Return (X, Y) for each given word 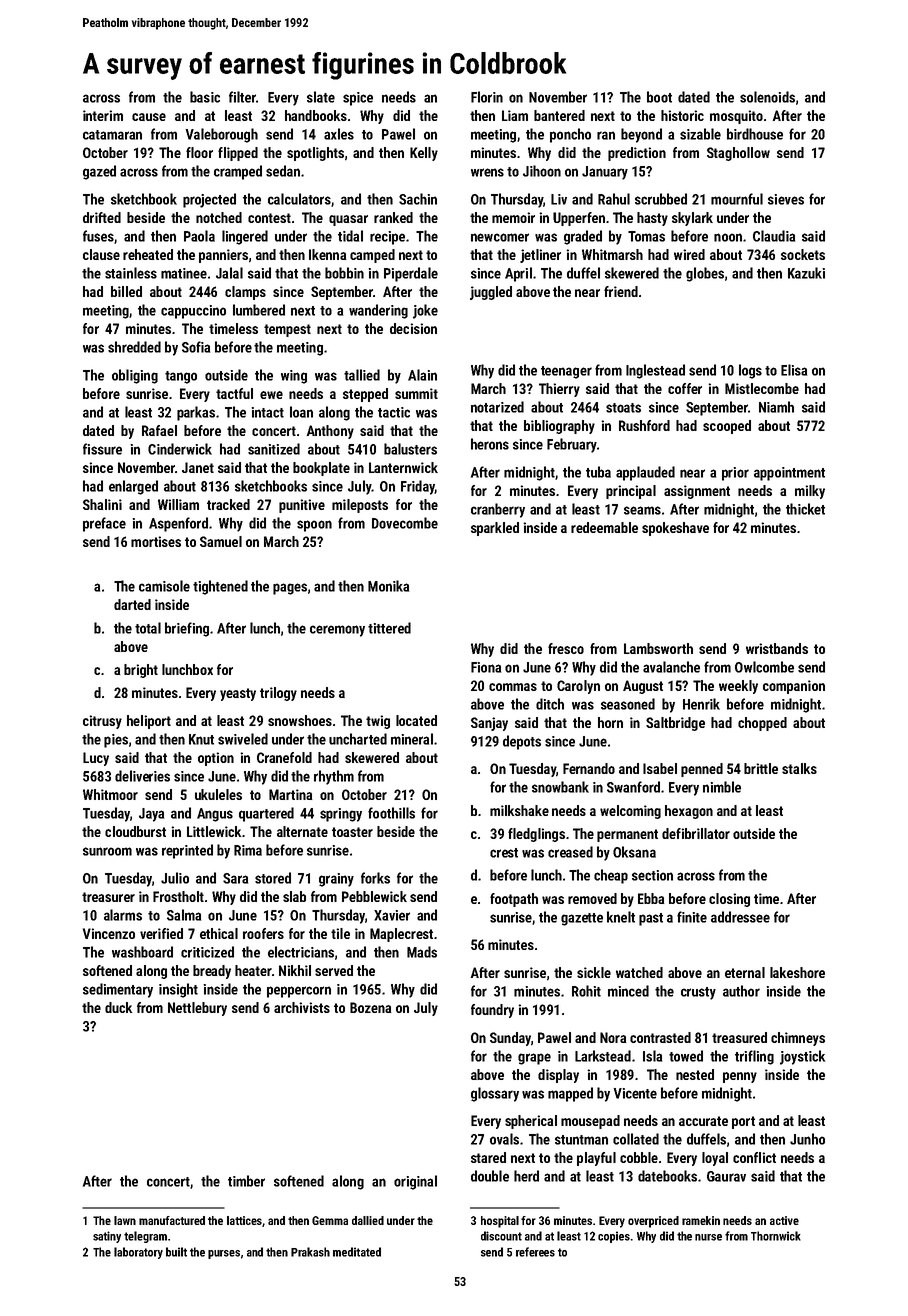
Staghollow (738, 154)
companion (794, 687)
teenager (566, 372)
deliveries (142, 776)
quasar (348, 220)
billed (126, 291)
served (334, 970)
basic (205, 97)
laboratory (138, 1253)
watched (639, 972)
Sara (235, 878)
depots (522, 742)
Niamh (776, 407)
